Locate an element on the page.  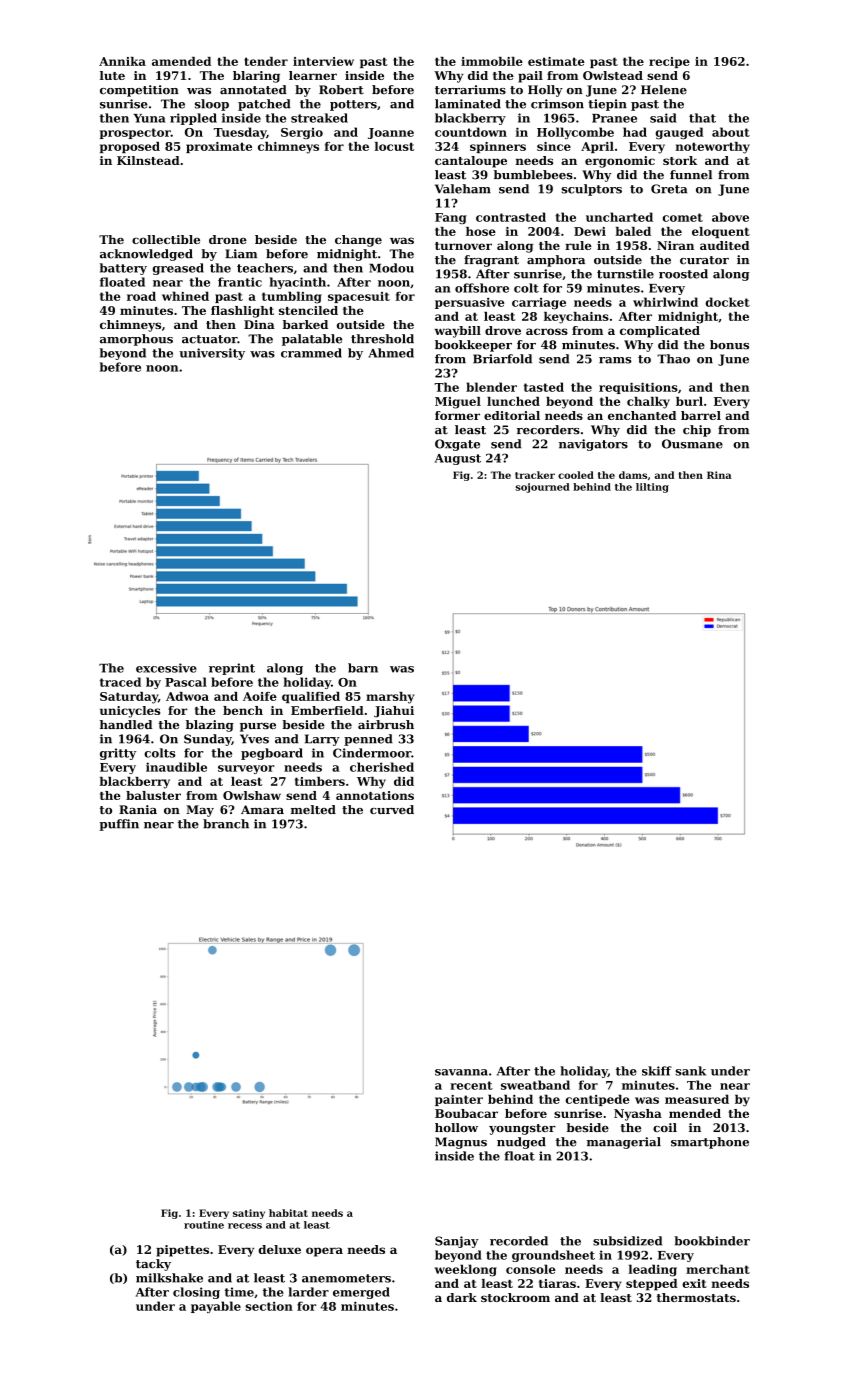
branch is located at coordinates (226, 824).
